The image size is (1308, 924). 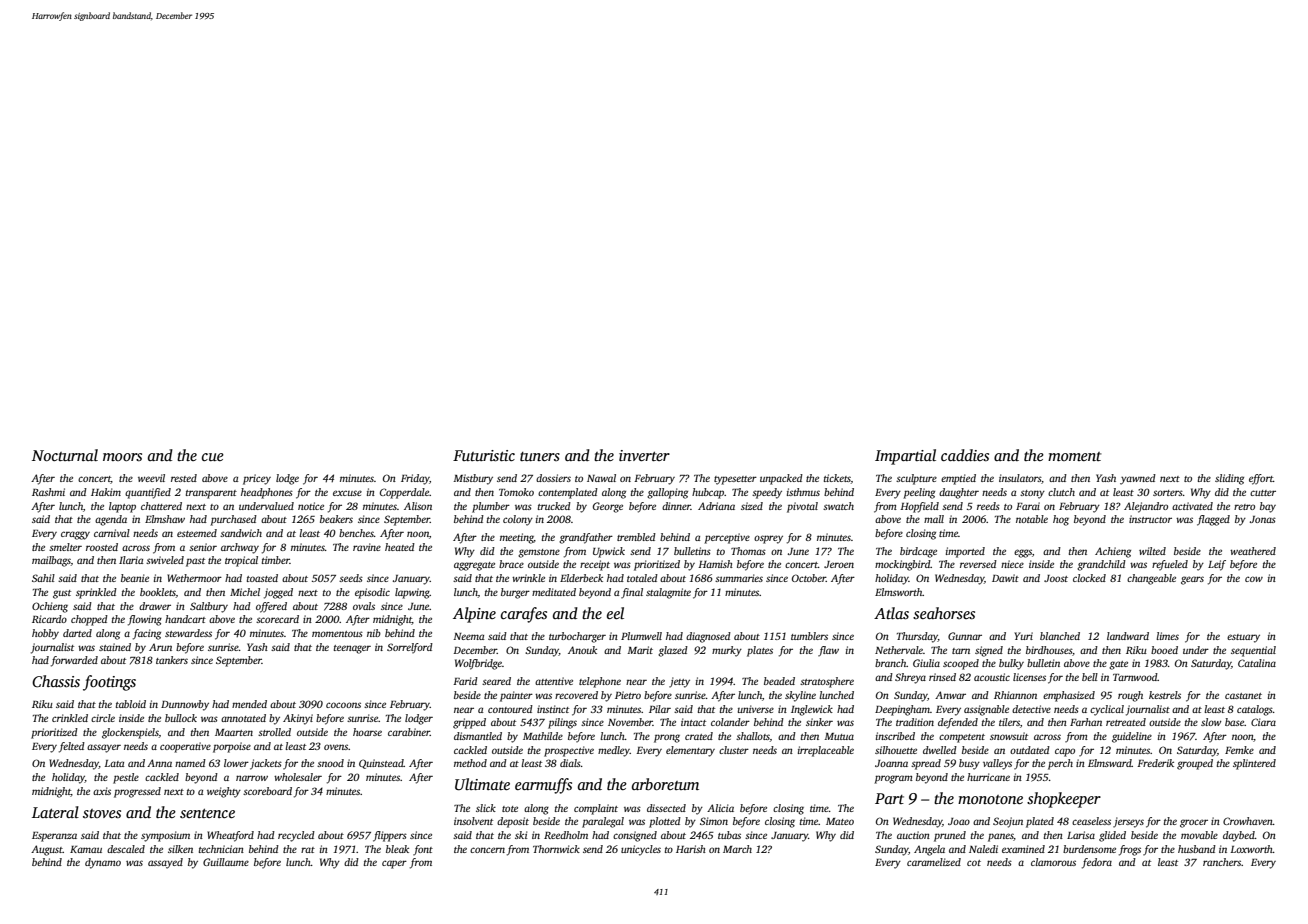 What do you see at coordinates (729, 835) in the screenshot?
I see `tubas` at bounding box center [729, 835].
